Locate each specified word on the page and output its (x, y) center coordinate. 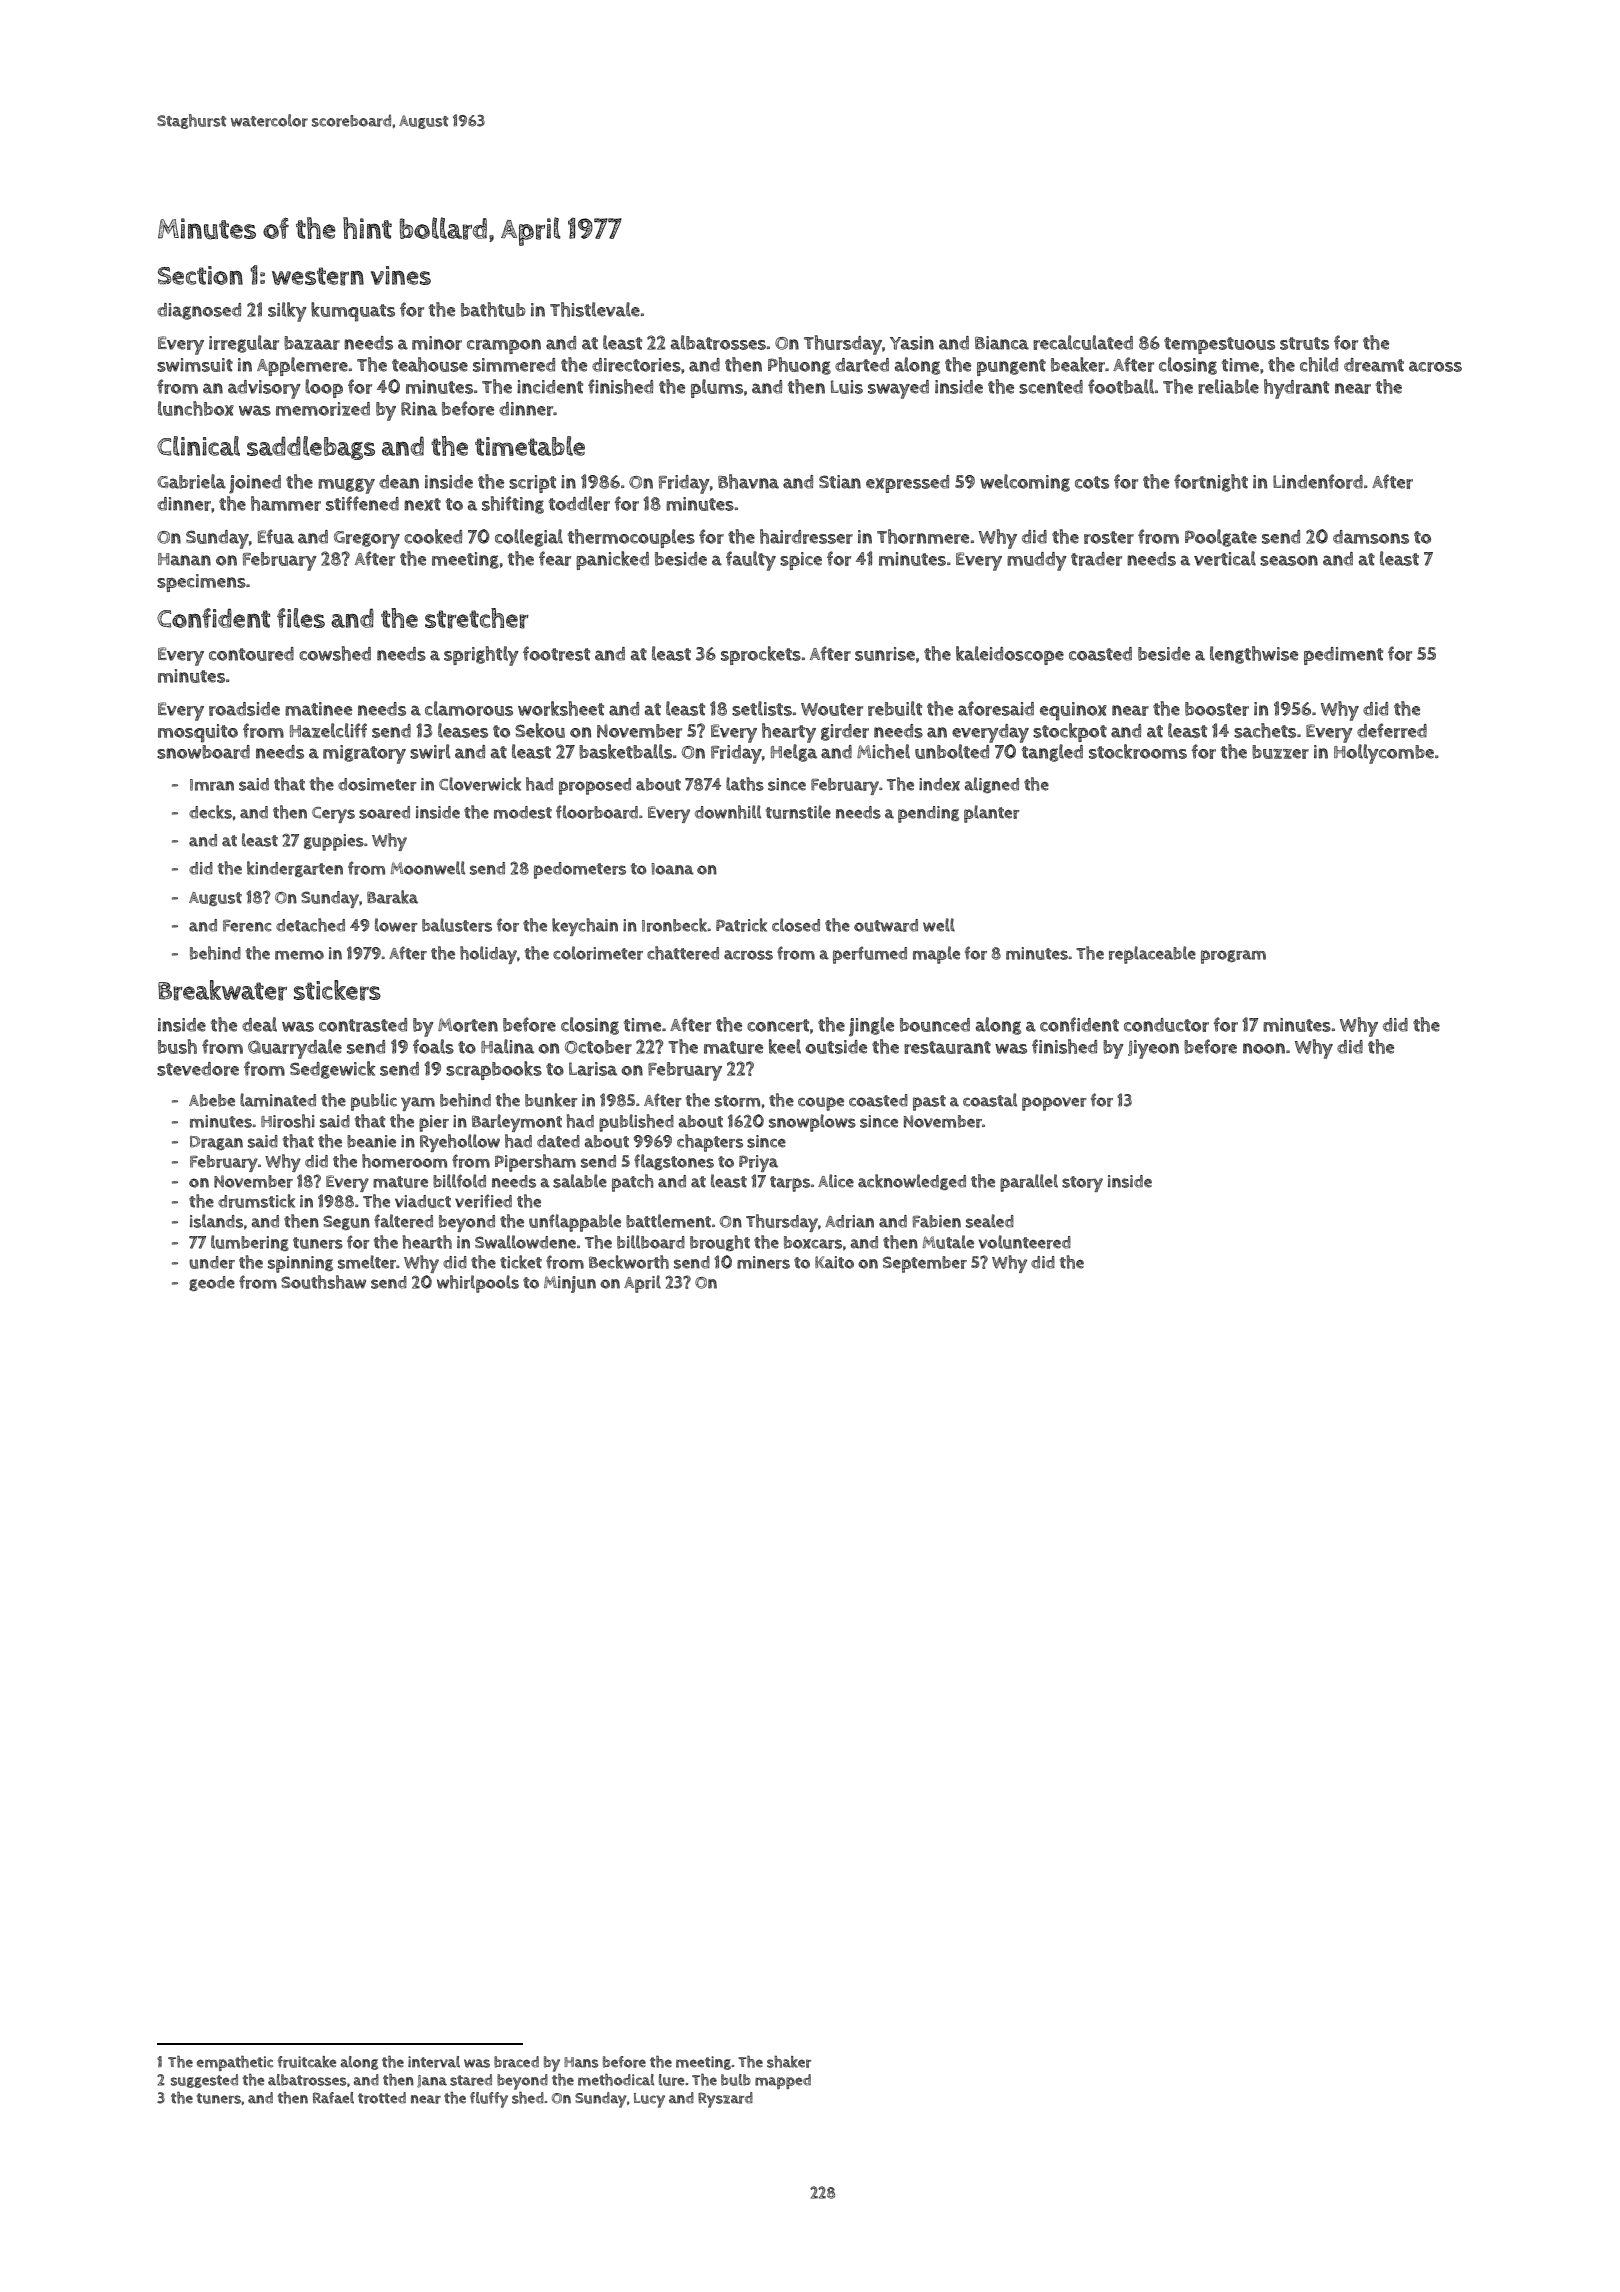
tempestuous (1219, 345)
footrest (556, 653)
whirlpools (478, 1284)
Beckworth (629, 1262)
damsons (1371, 537)
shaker (789, 2062)
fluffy (489, 2100)
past (929, 1103)
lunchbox (196, 408)
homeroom (404, 1161)
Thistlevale (595, 309)
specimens (201, 583)
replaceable (1152, 955)
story (1082, 1184)
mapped (783, 2081)
